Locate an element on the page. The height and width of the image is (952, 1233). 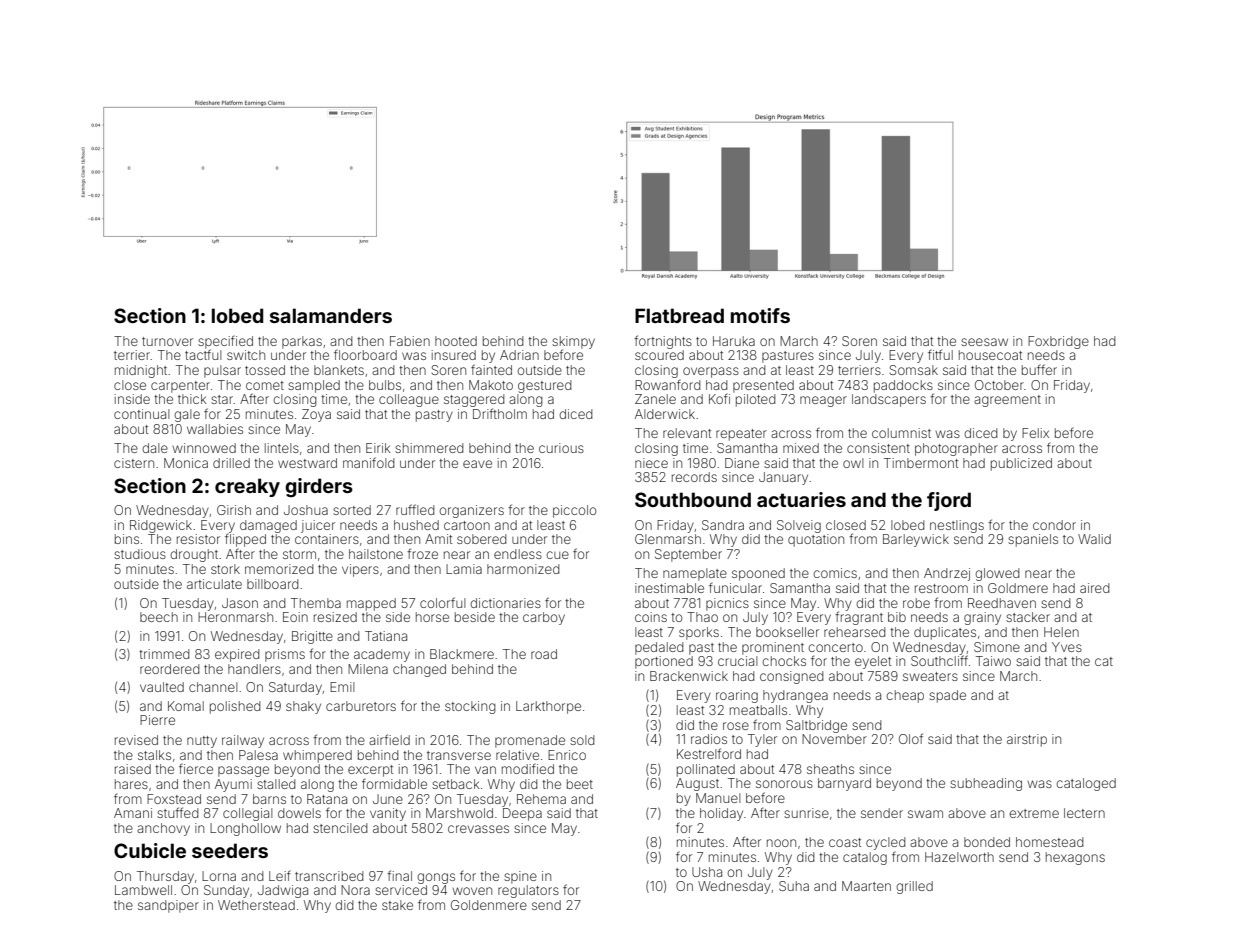
hooted is located at coordinates (456, 341).
